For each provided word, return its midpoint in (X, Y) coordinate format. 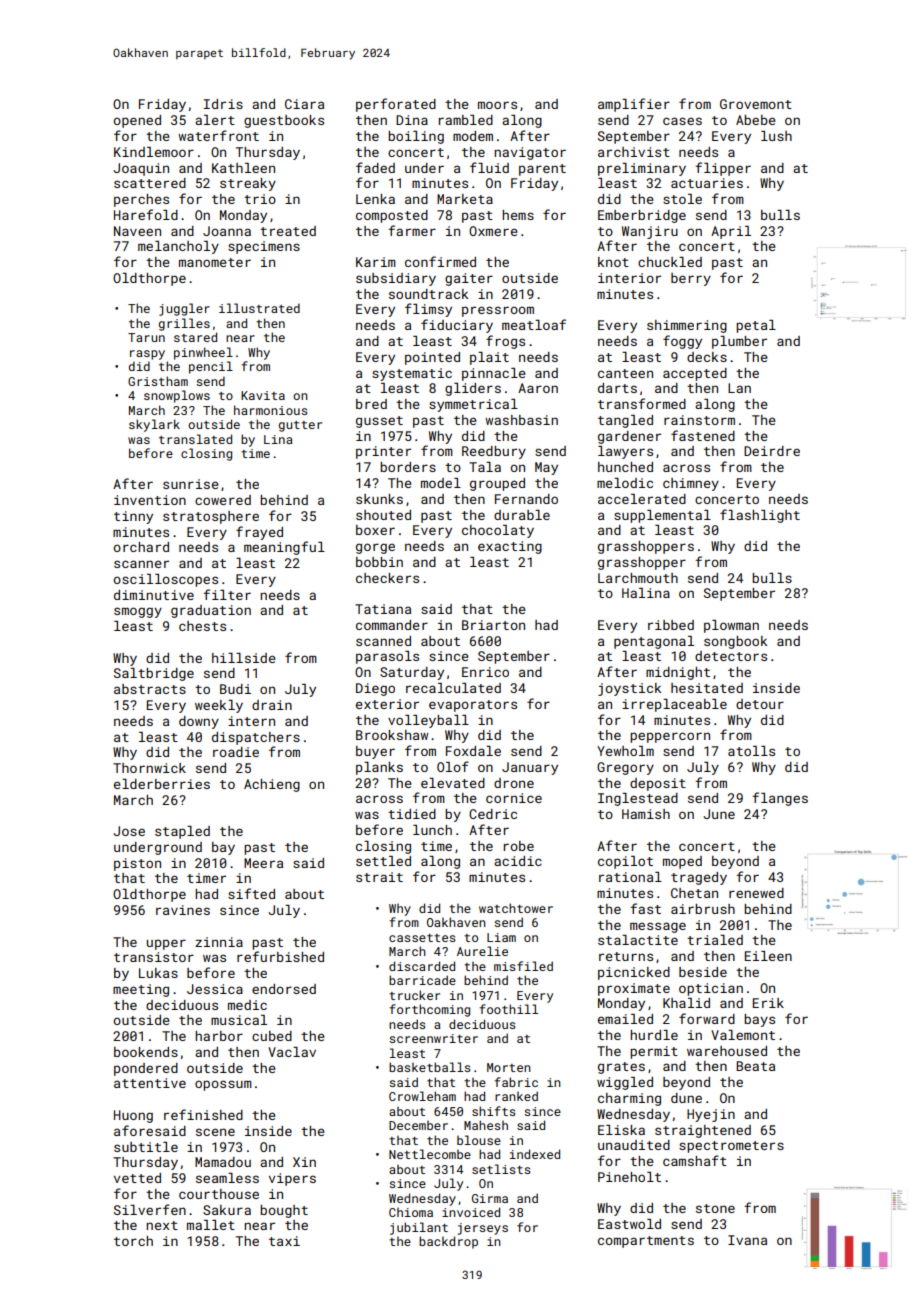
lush (776, 136)
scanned (383, 641)
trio (260, 199)
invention (150, 500)
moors (497, 105)
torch (133, 1241)
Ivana (747, 1240)
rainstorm (699, 420)
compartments (646, 1242)
